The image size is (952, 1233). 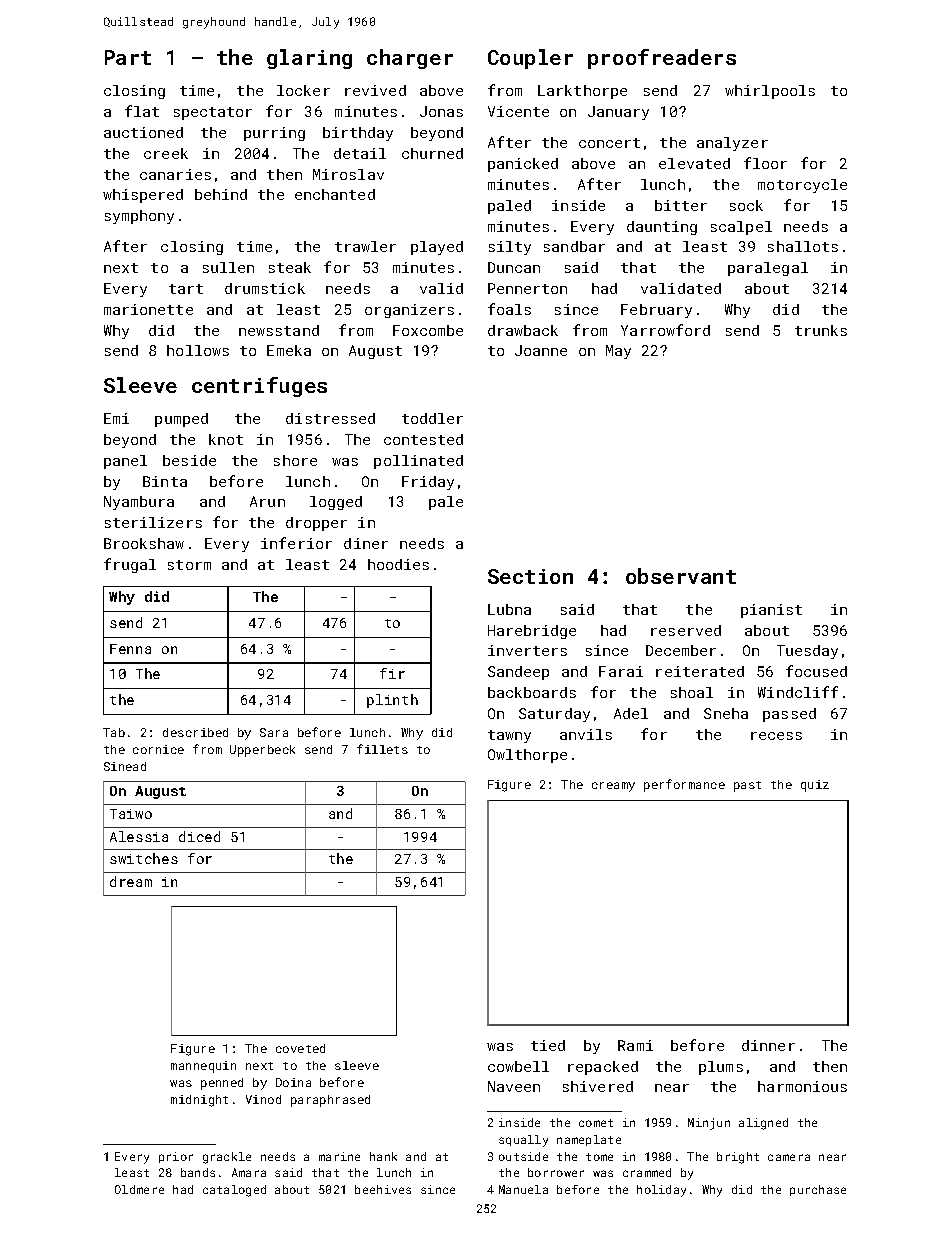 What do you see at coordinates (221, 194) in the page?
I see `behind` at bounding box center [221, 194].
